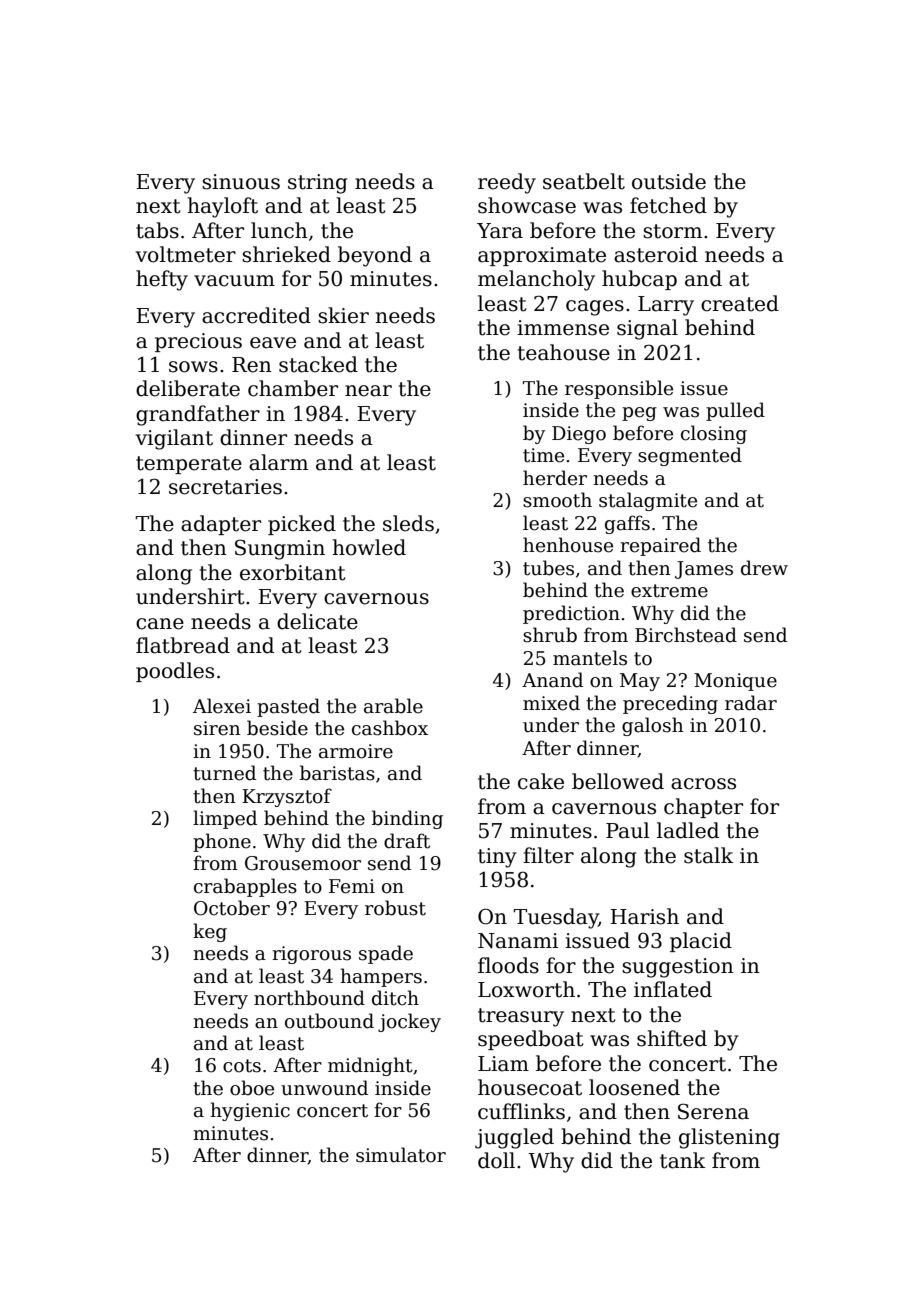 The width and height of the document is (924, 1311). I want to click on phone, so click(222, 842).
